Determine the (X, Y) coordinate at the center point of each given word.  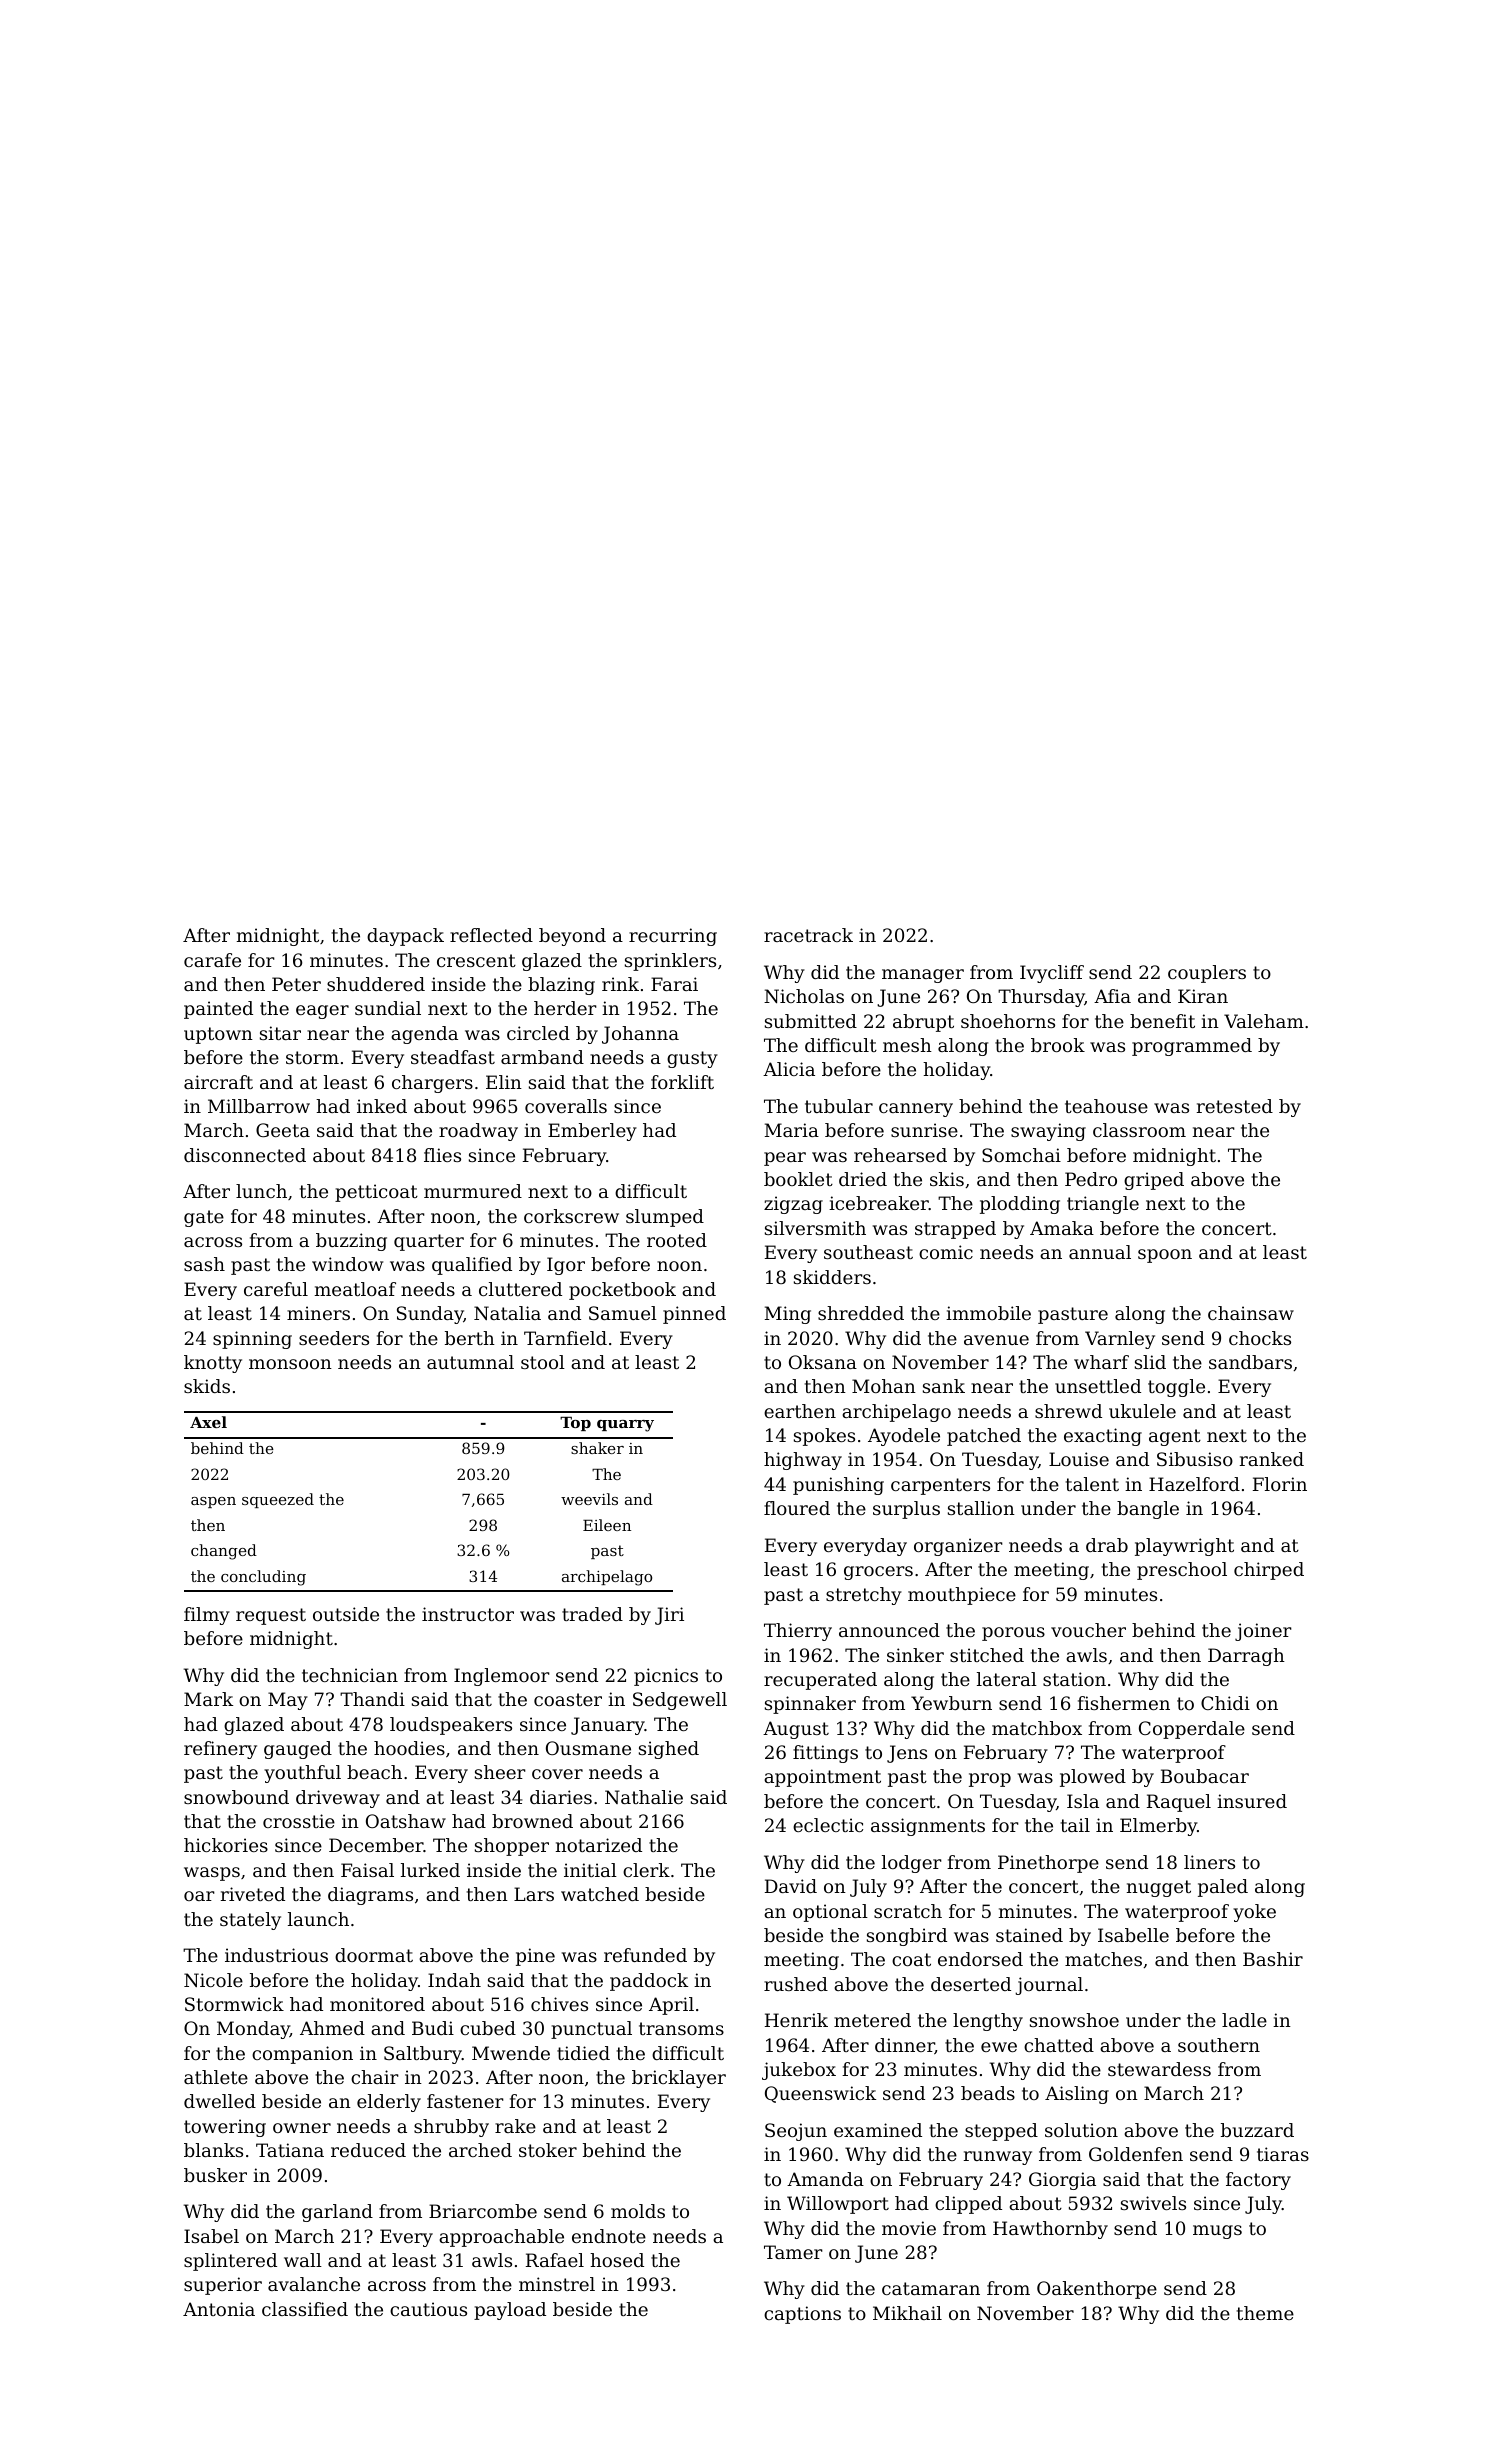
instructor (468, 1614)
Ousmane (588, 1748)
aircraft (218, 1082)
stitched (987, 1655)
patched (984, 1437)
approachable (501, 2238)
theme (1265, 2313)
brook (1058, 1045)
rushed (796, 1984)
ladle (1244, 2020)
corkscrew (571, 1216)
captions (802, 2315)
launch (318, 1919)
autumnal (470, 1362)
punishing (838, 1486)
